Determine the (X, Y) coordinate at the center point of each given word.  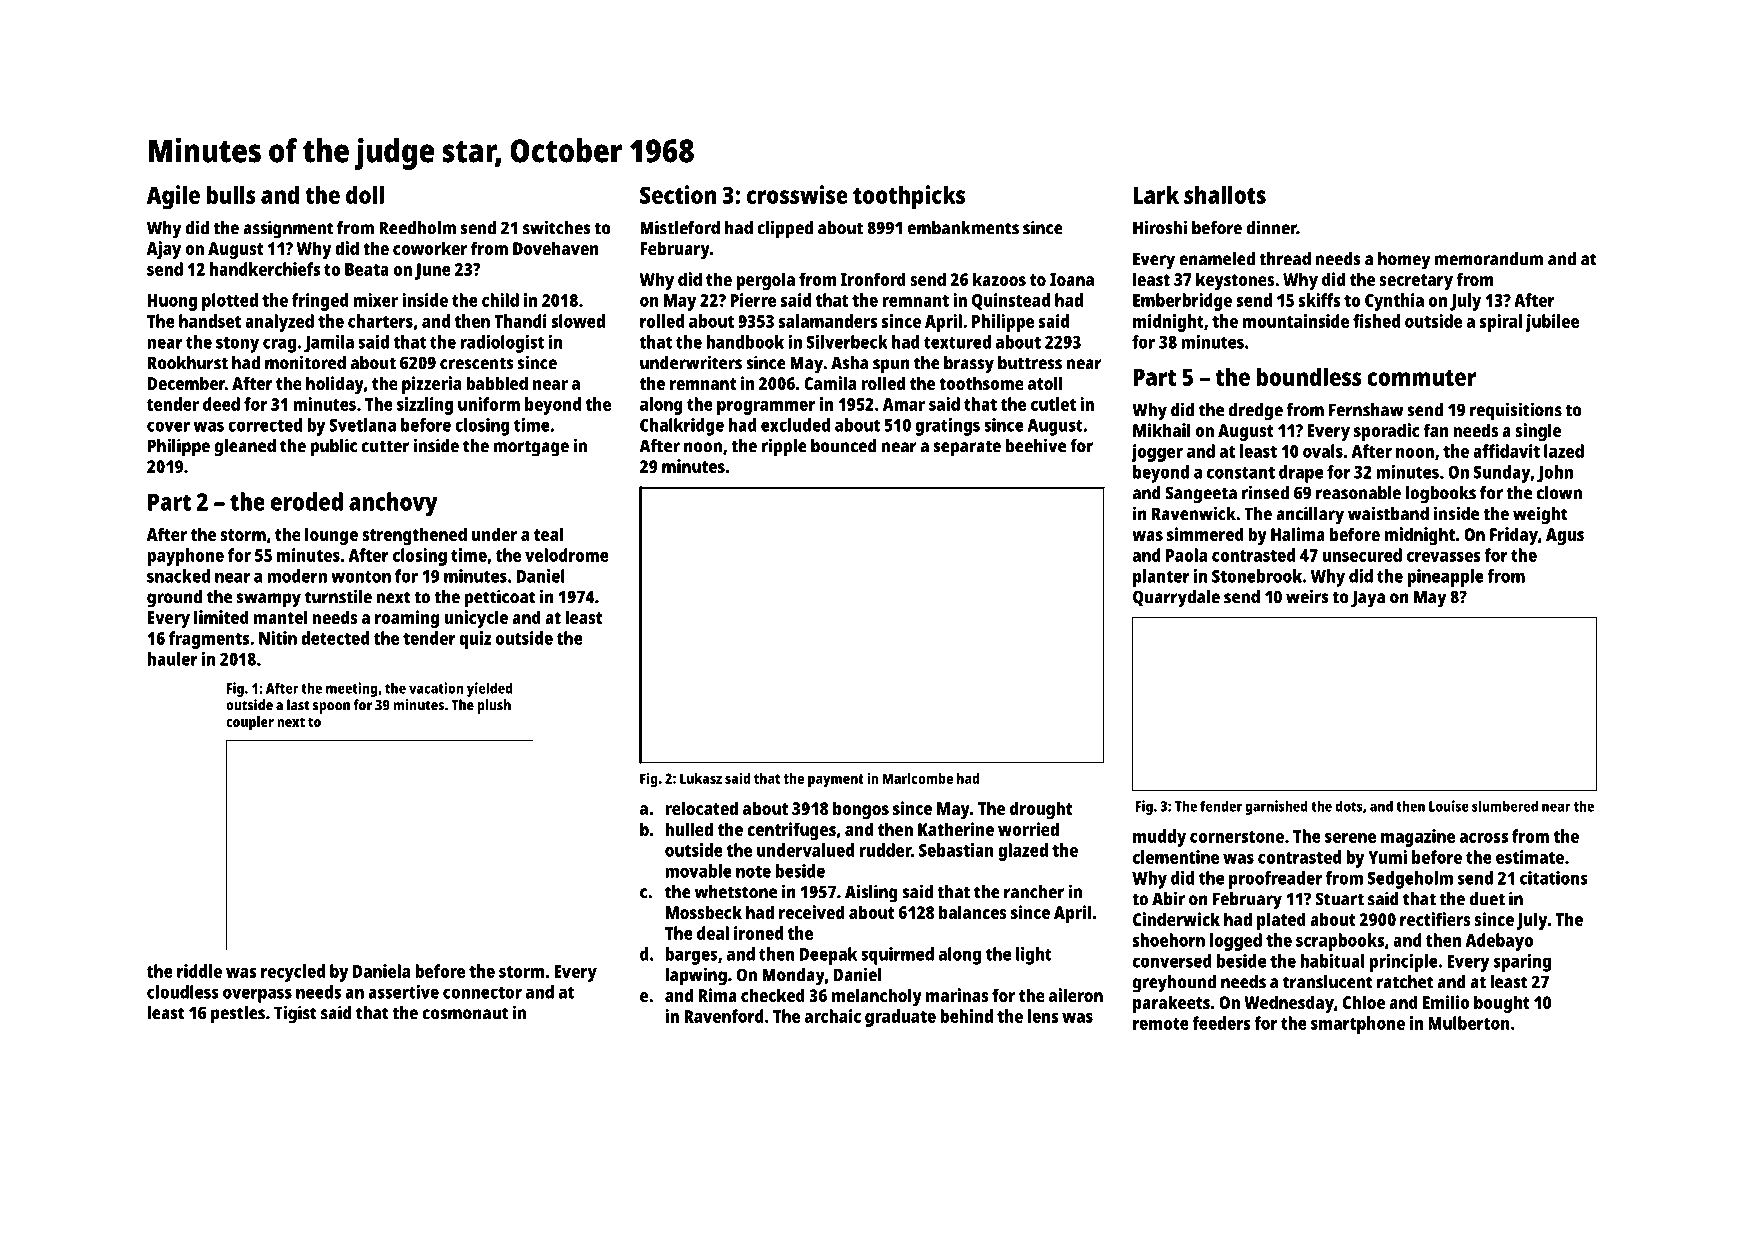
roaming (407, 619)
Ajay (164, 250)
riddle (199, 971)
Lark (1156, 194)
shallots (1225, 194)
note (753, 872)
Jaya (1368, 599)
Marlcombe (917, 778)
